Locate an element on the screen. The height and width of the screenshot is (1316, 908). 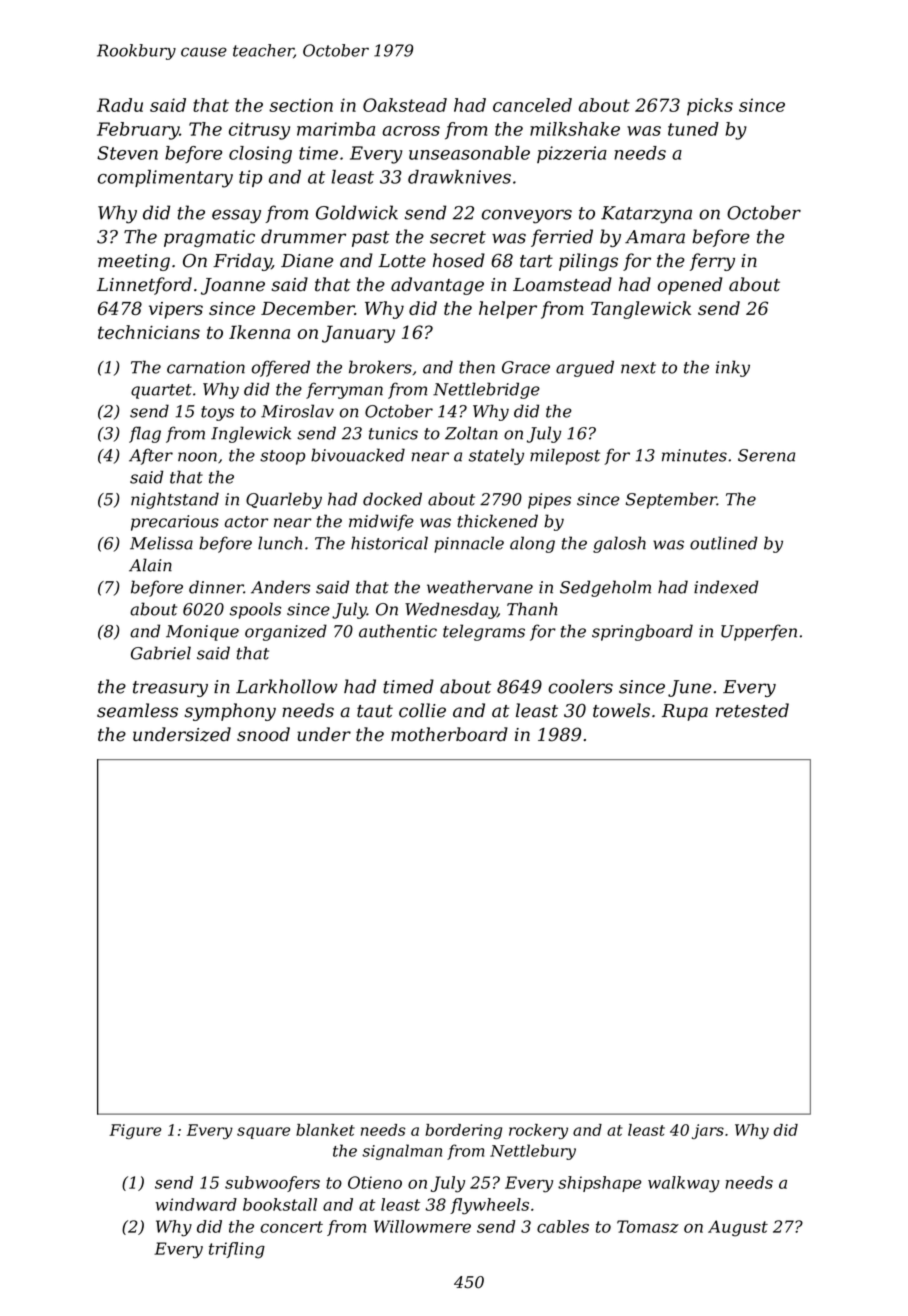
rockery is located at coordinates (538, 1131).
